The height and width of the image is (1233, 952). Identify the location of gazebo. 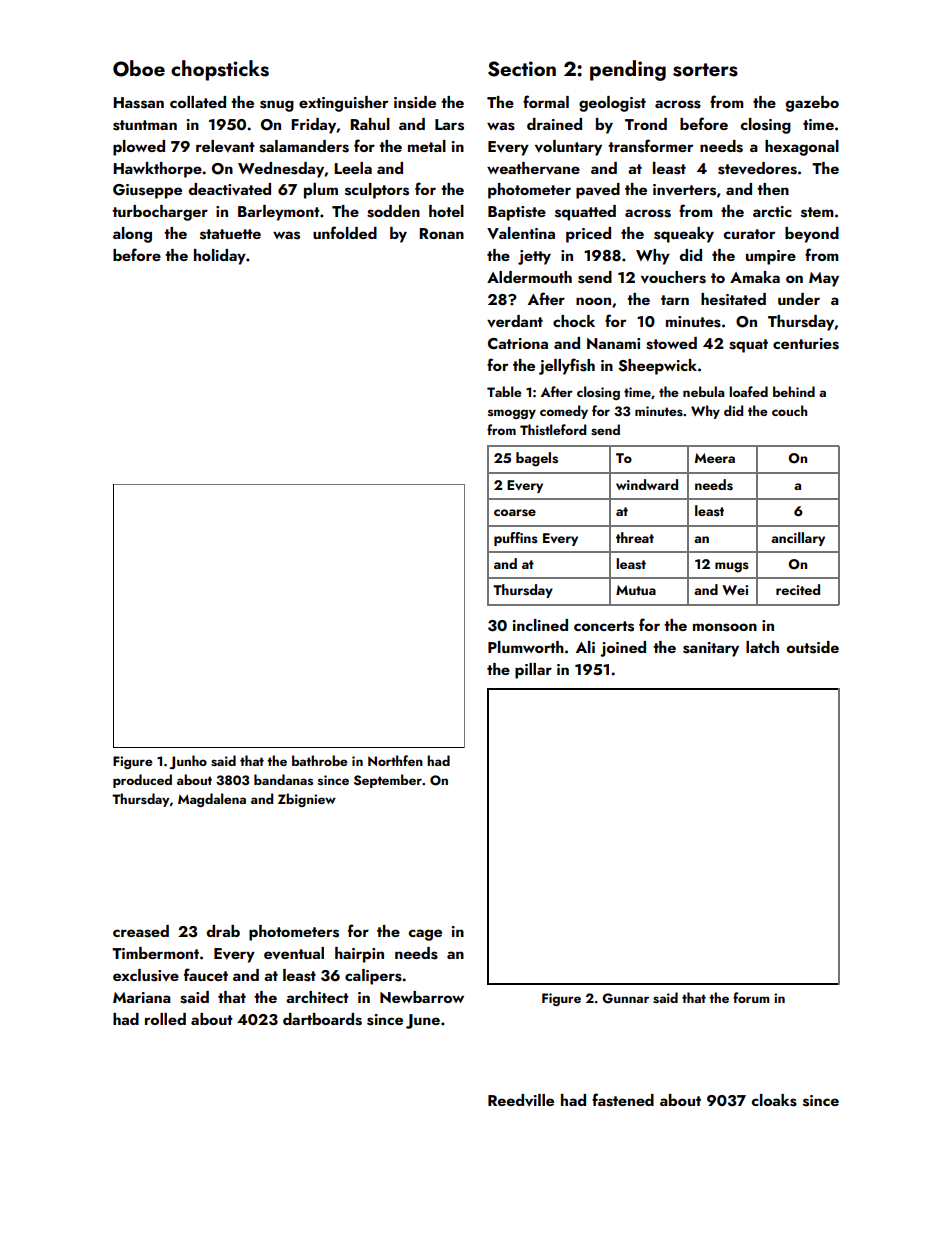
(812, 104).
